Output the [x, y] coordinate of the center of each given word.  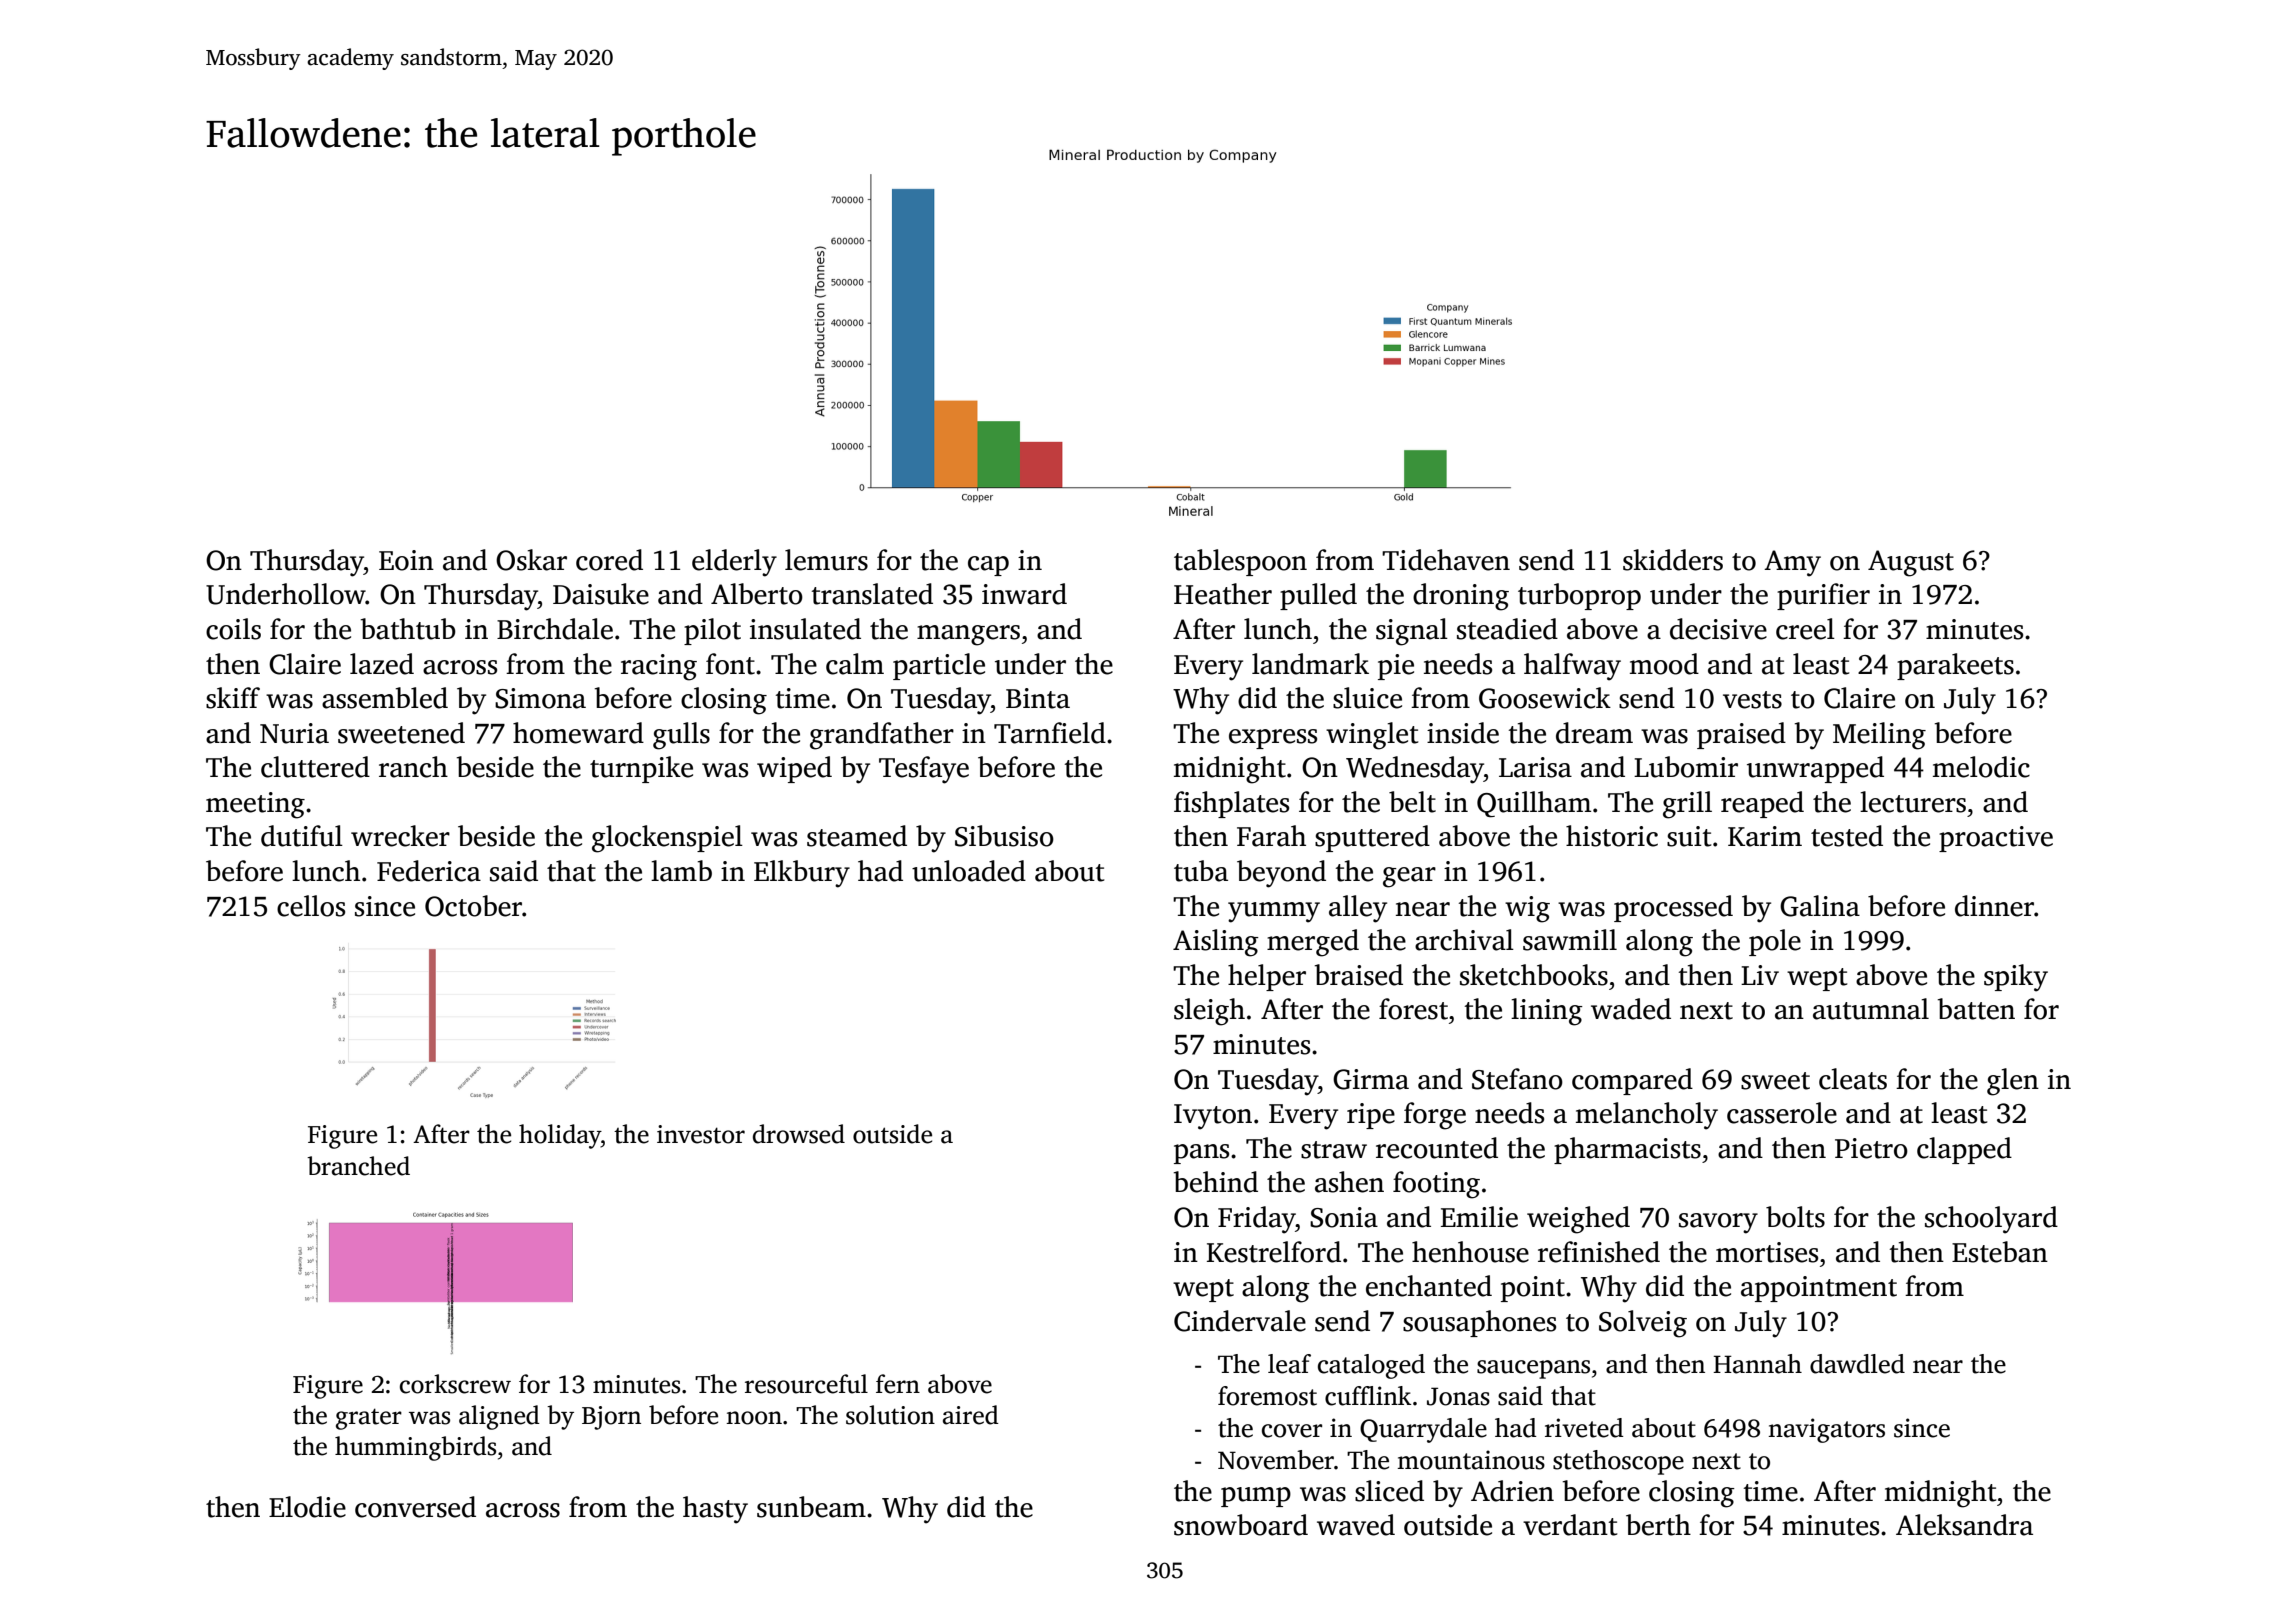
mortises [1767, 1252]
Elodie [307, 1507]
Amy [1792, 563]
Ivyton [1213, 1117]
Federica [429, 871]
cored [609, 560]
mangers [968, 635]
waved [1356, 1525]
